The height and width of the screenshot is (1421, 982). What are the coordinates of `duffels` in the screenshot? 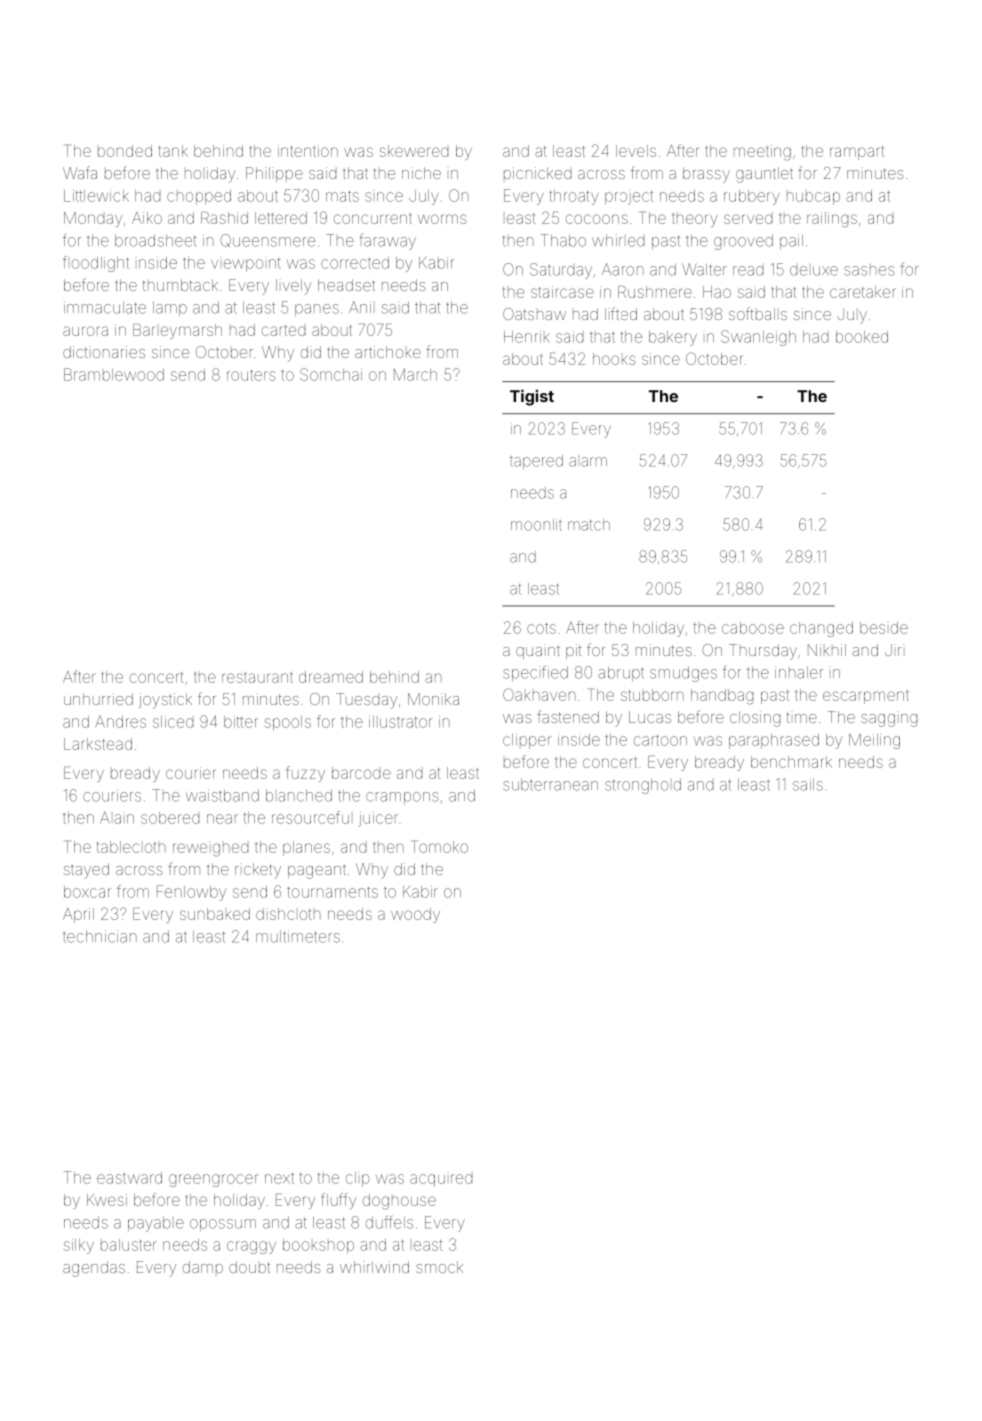 It's located at (389, 1222).
